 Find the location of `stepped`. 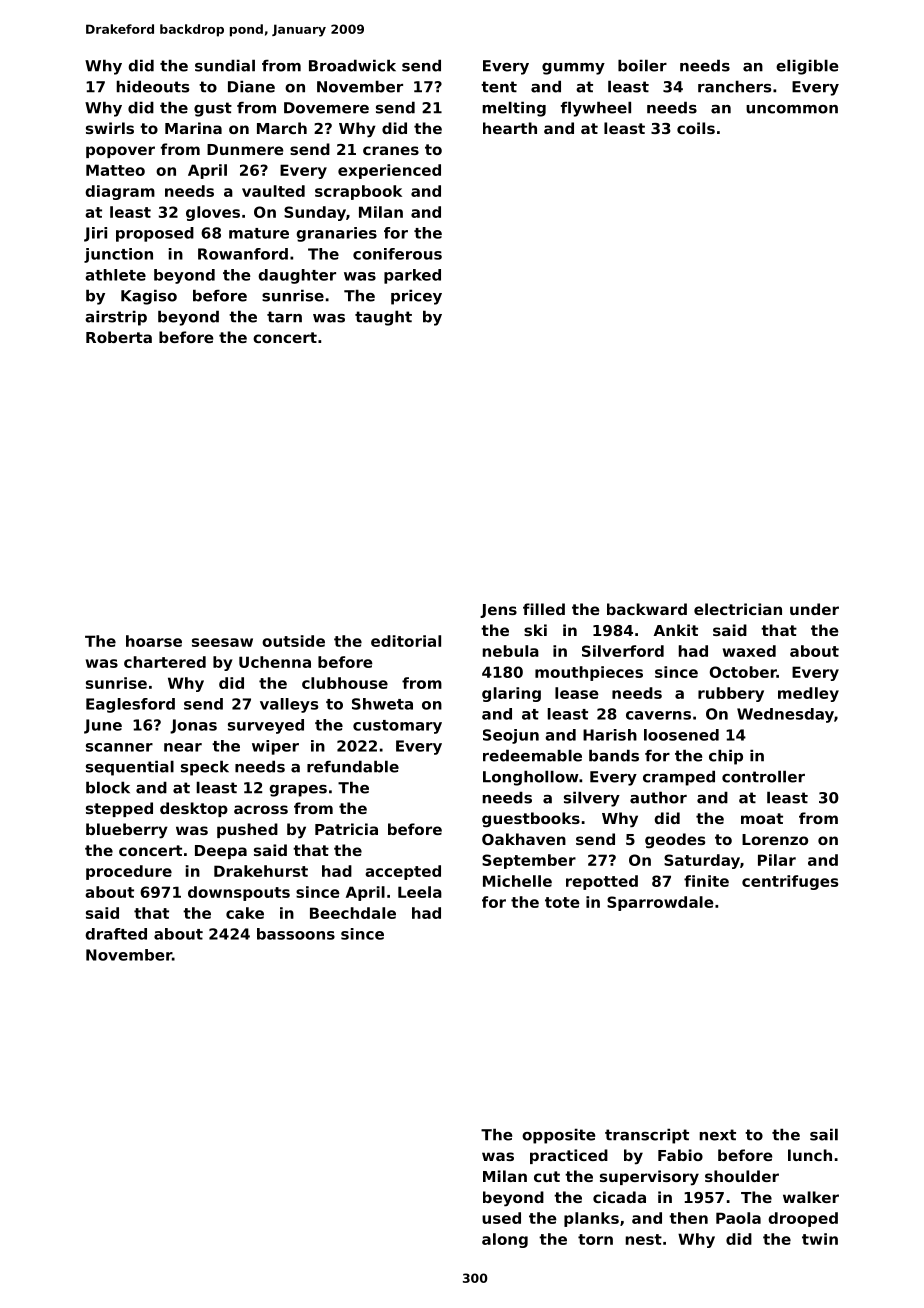

stepped is located at coordinates (119, 809).
